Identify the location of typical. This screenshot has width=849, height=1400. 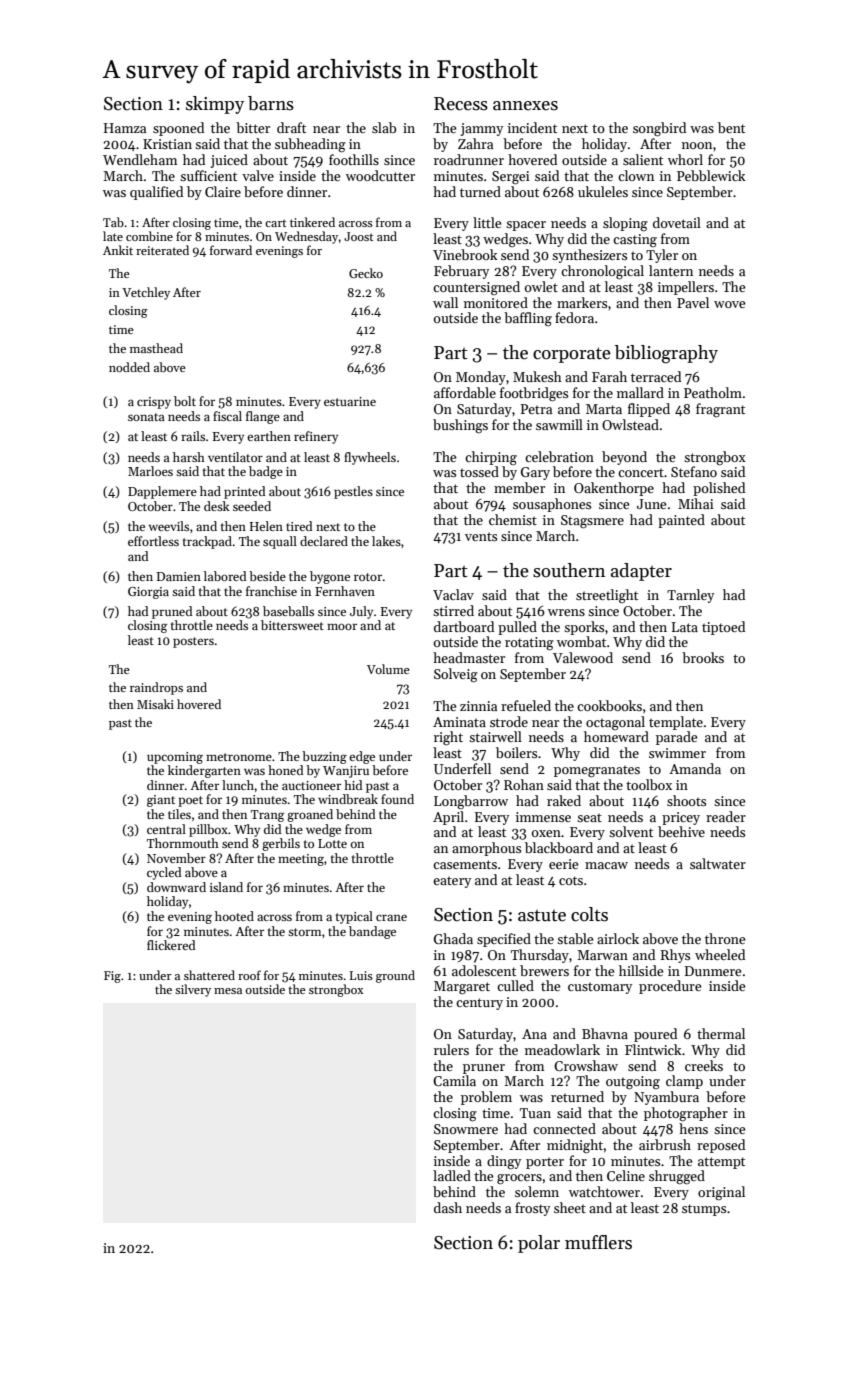
(354, 917).
